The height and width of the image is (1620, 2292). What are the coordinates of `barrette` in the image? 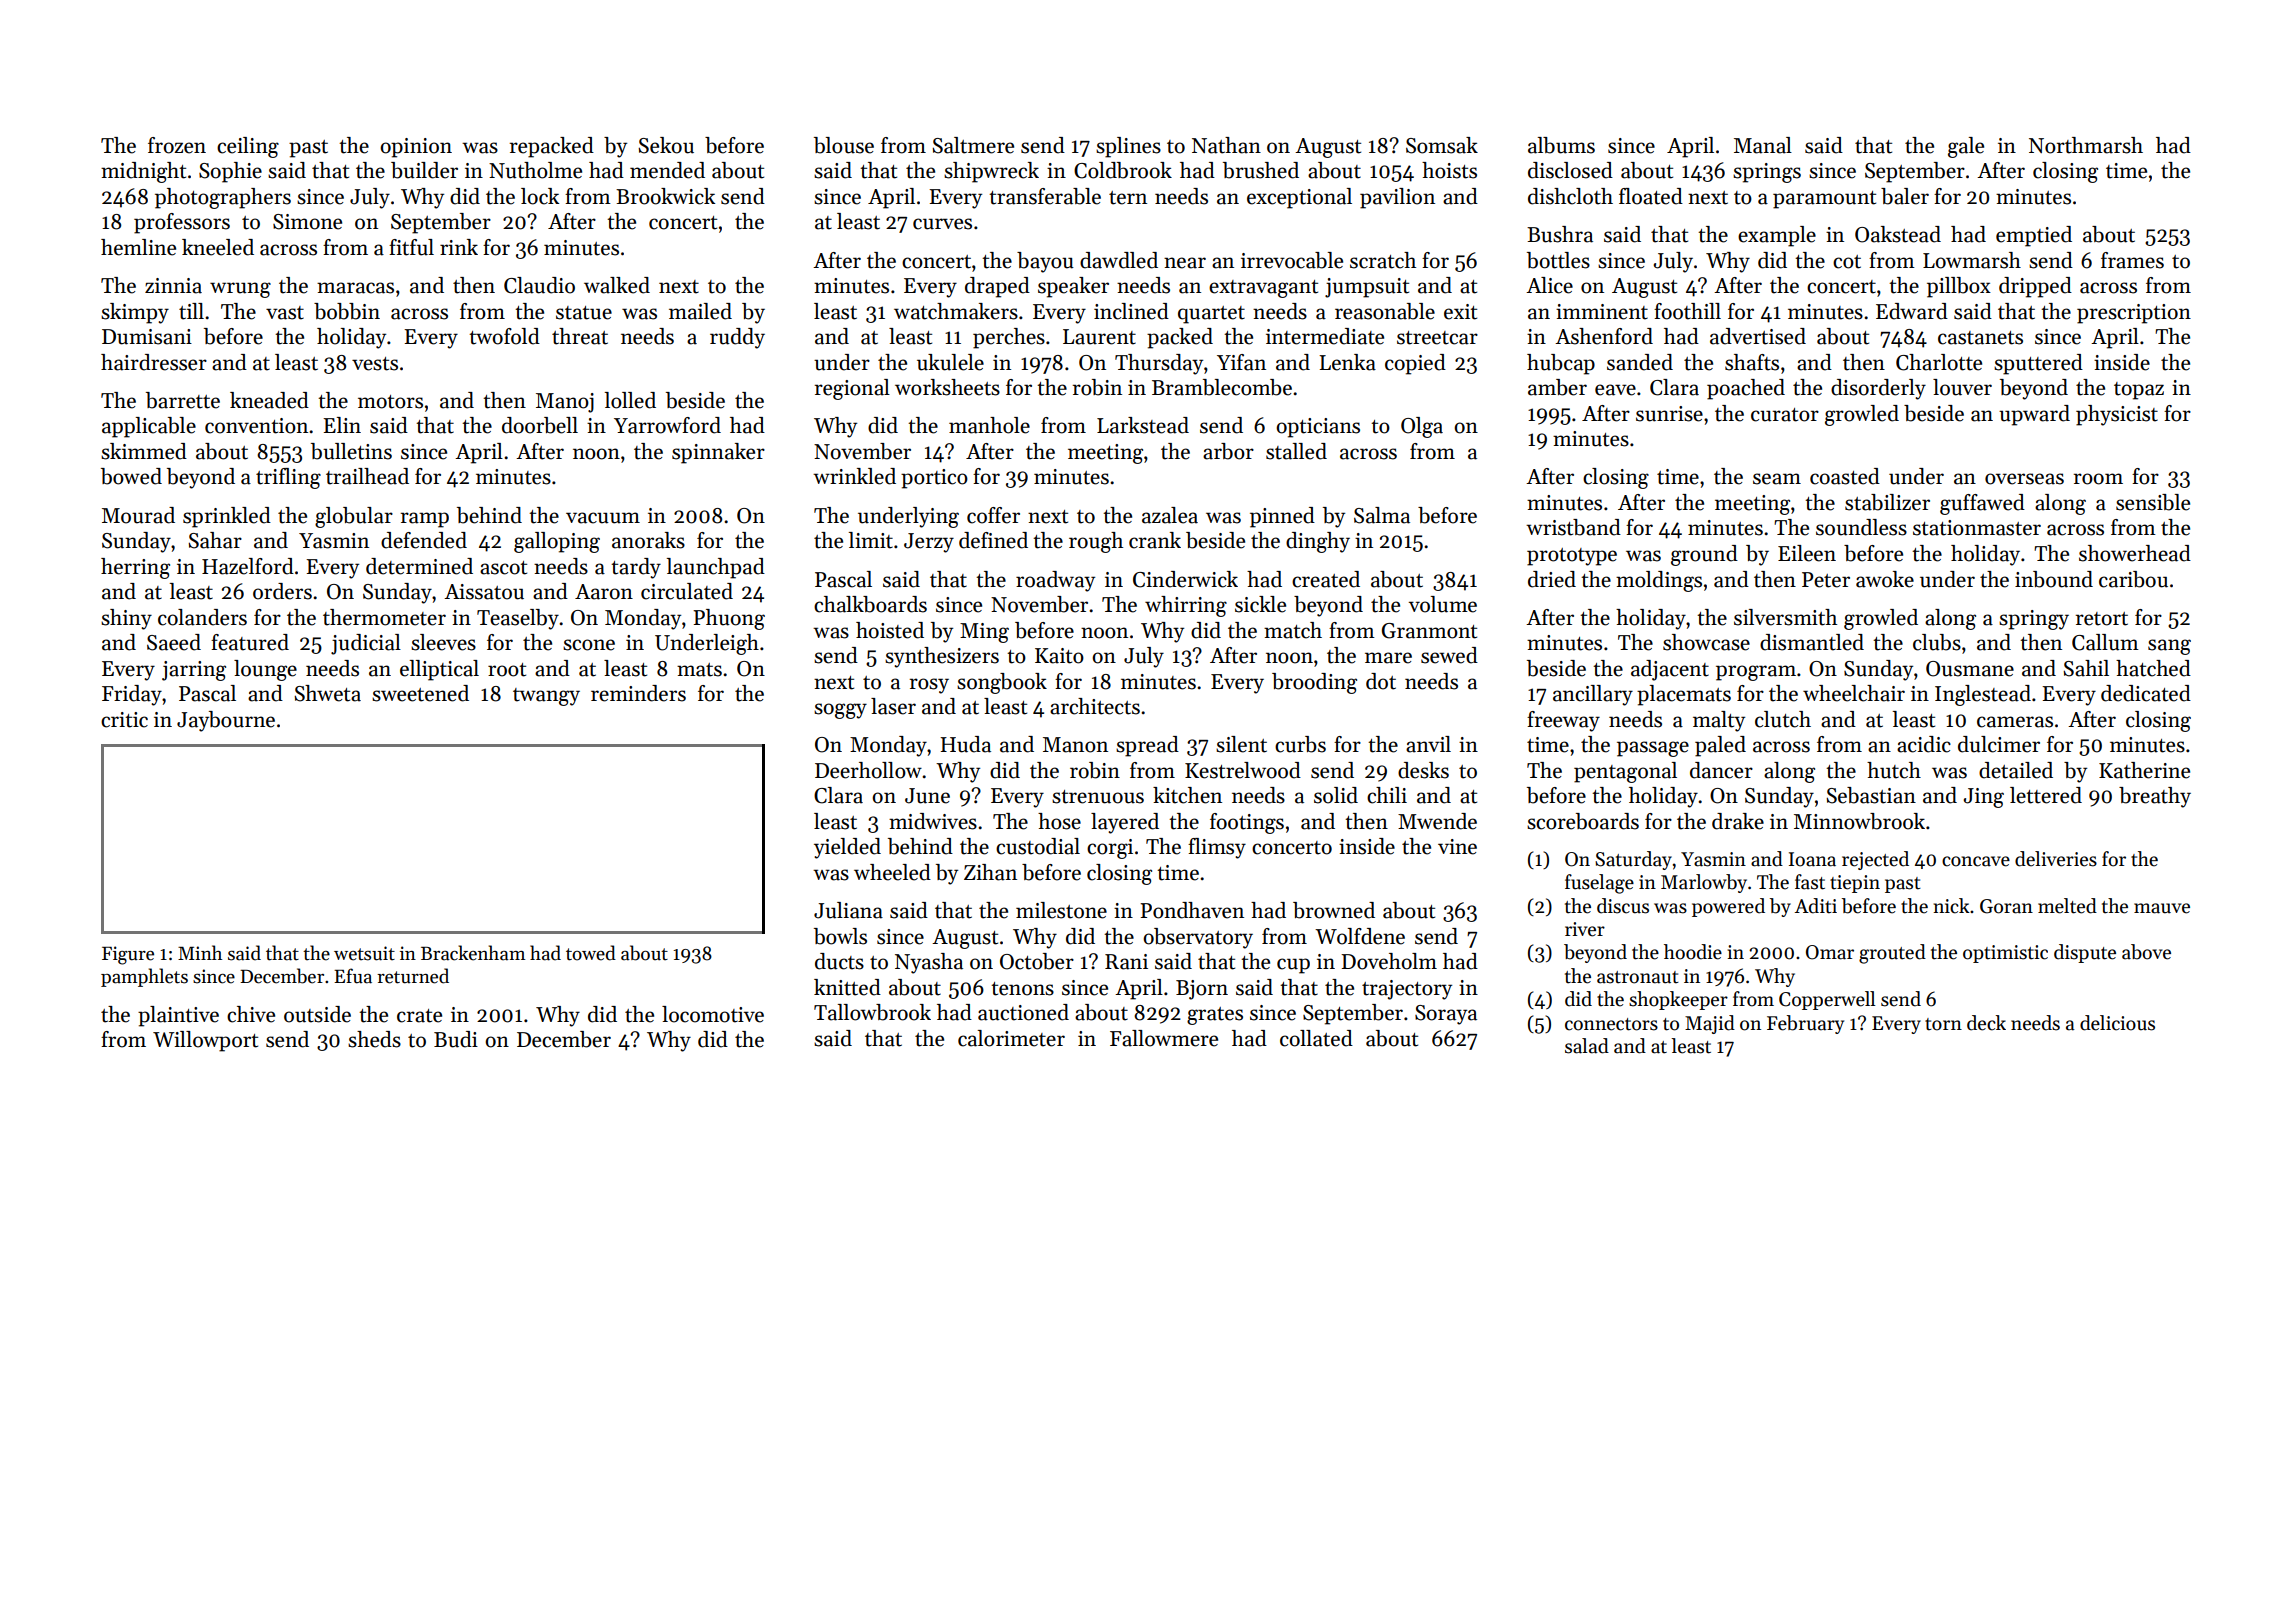 It's located at (183, 400).
